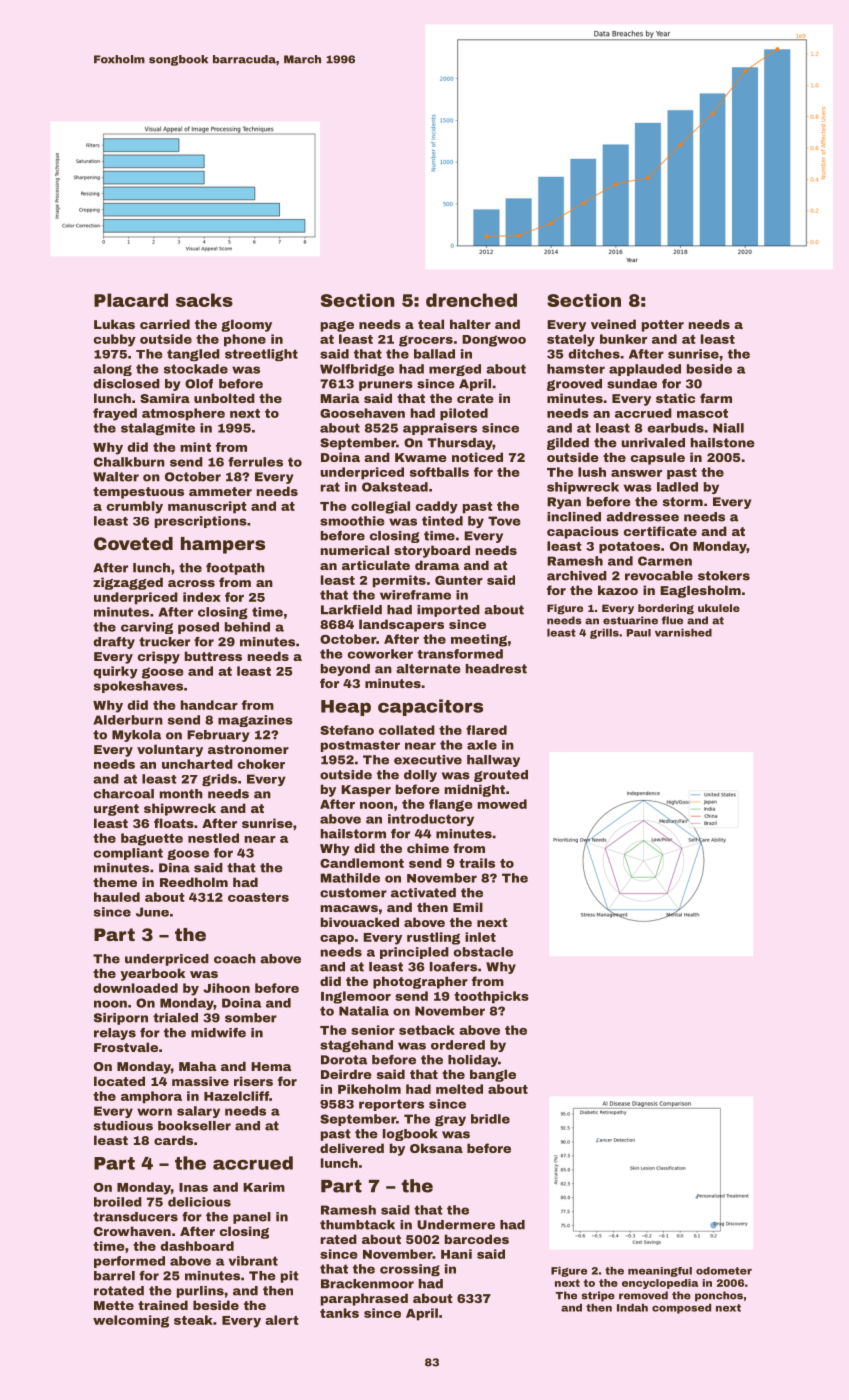 Image resolution: width=849 pixels, height=1400 pixels. What do you see at coordinates (471, 300) in the screenshot?
I see `drenched` at bounding box center [471, 300].
